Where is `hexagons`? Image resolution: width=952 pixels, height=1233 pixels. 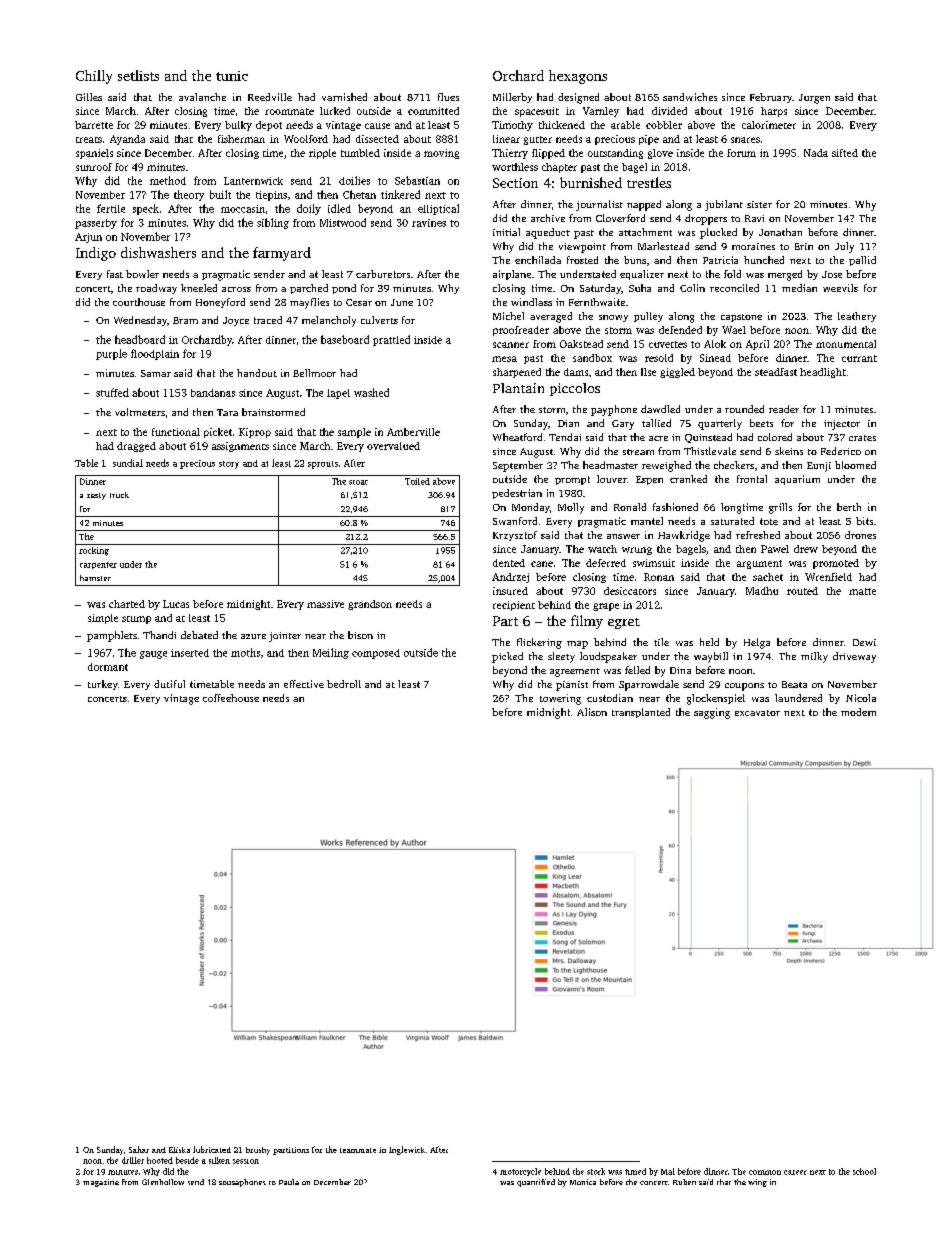
hexagons is located at coordinates (578, 77).
